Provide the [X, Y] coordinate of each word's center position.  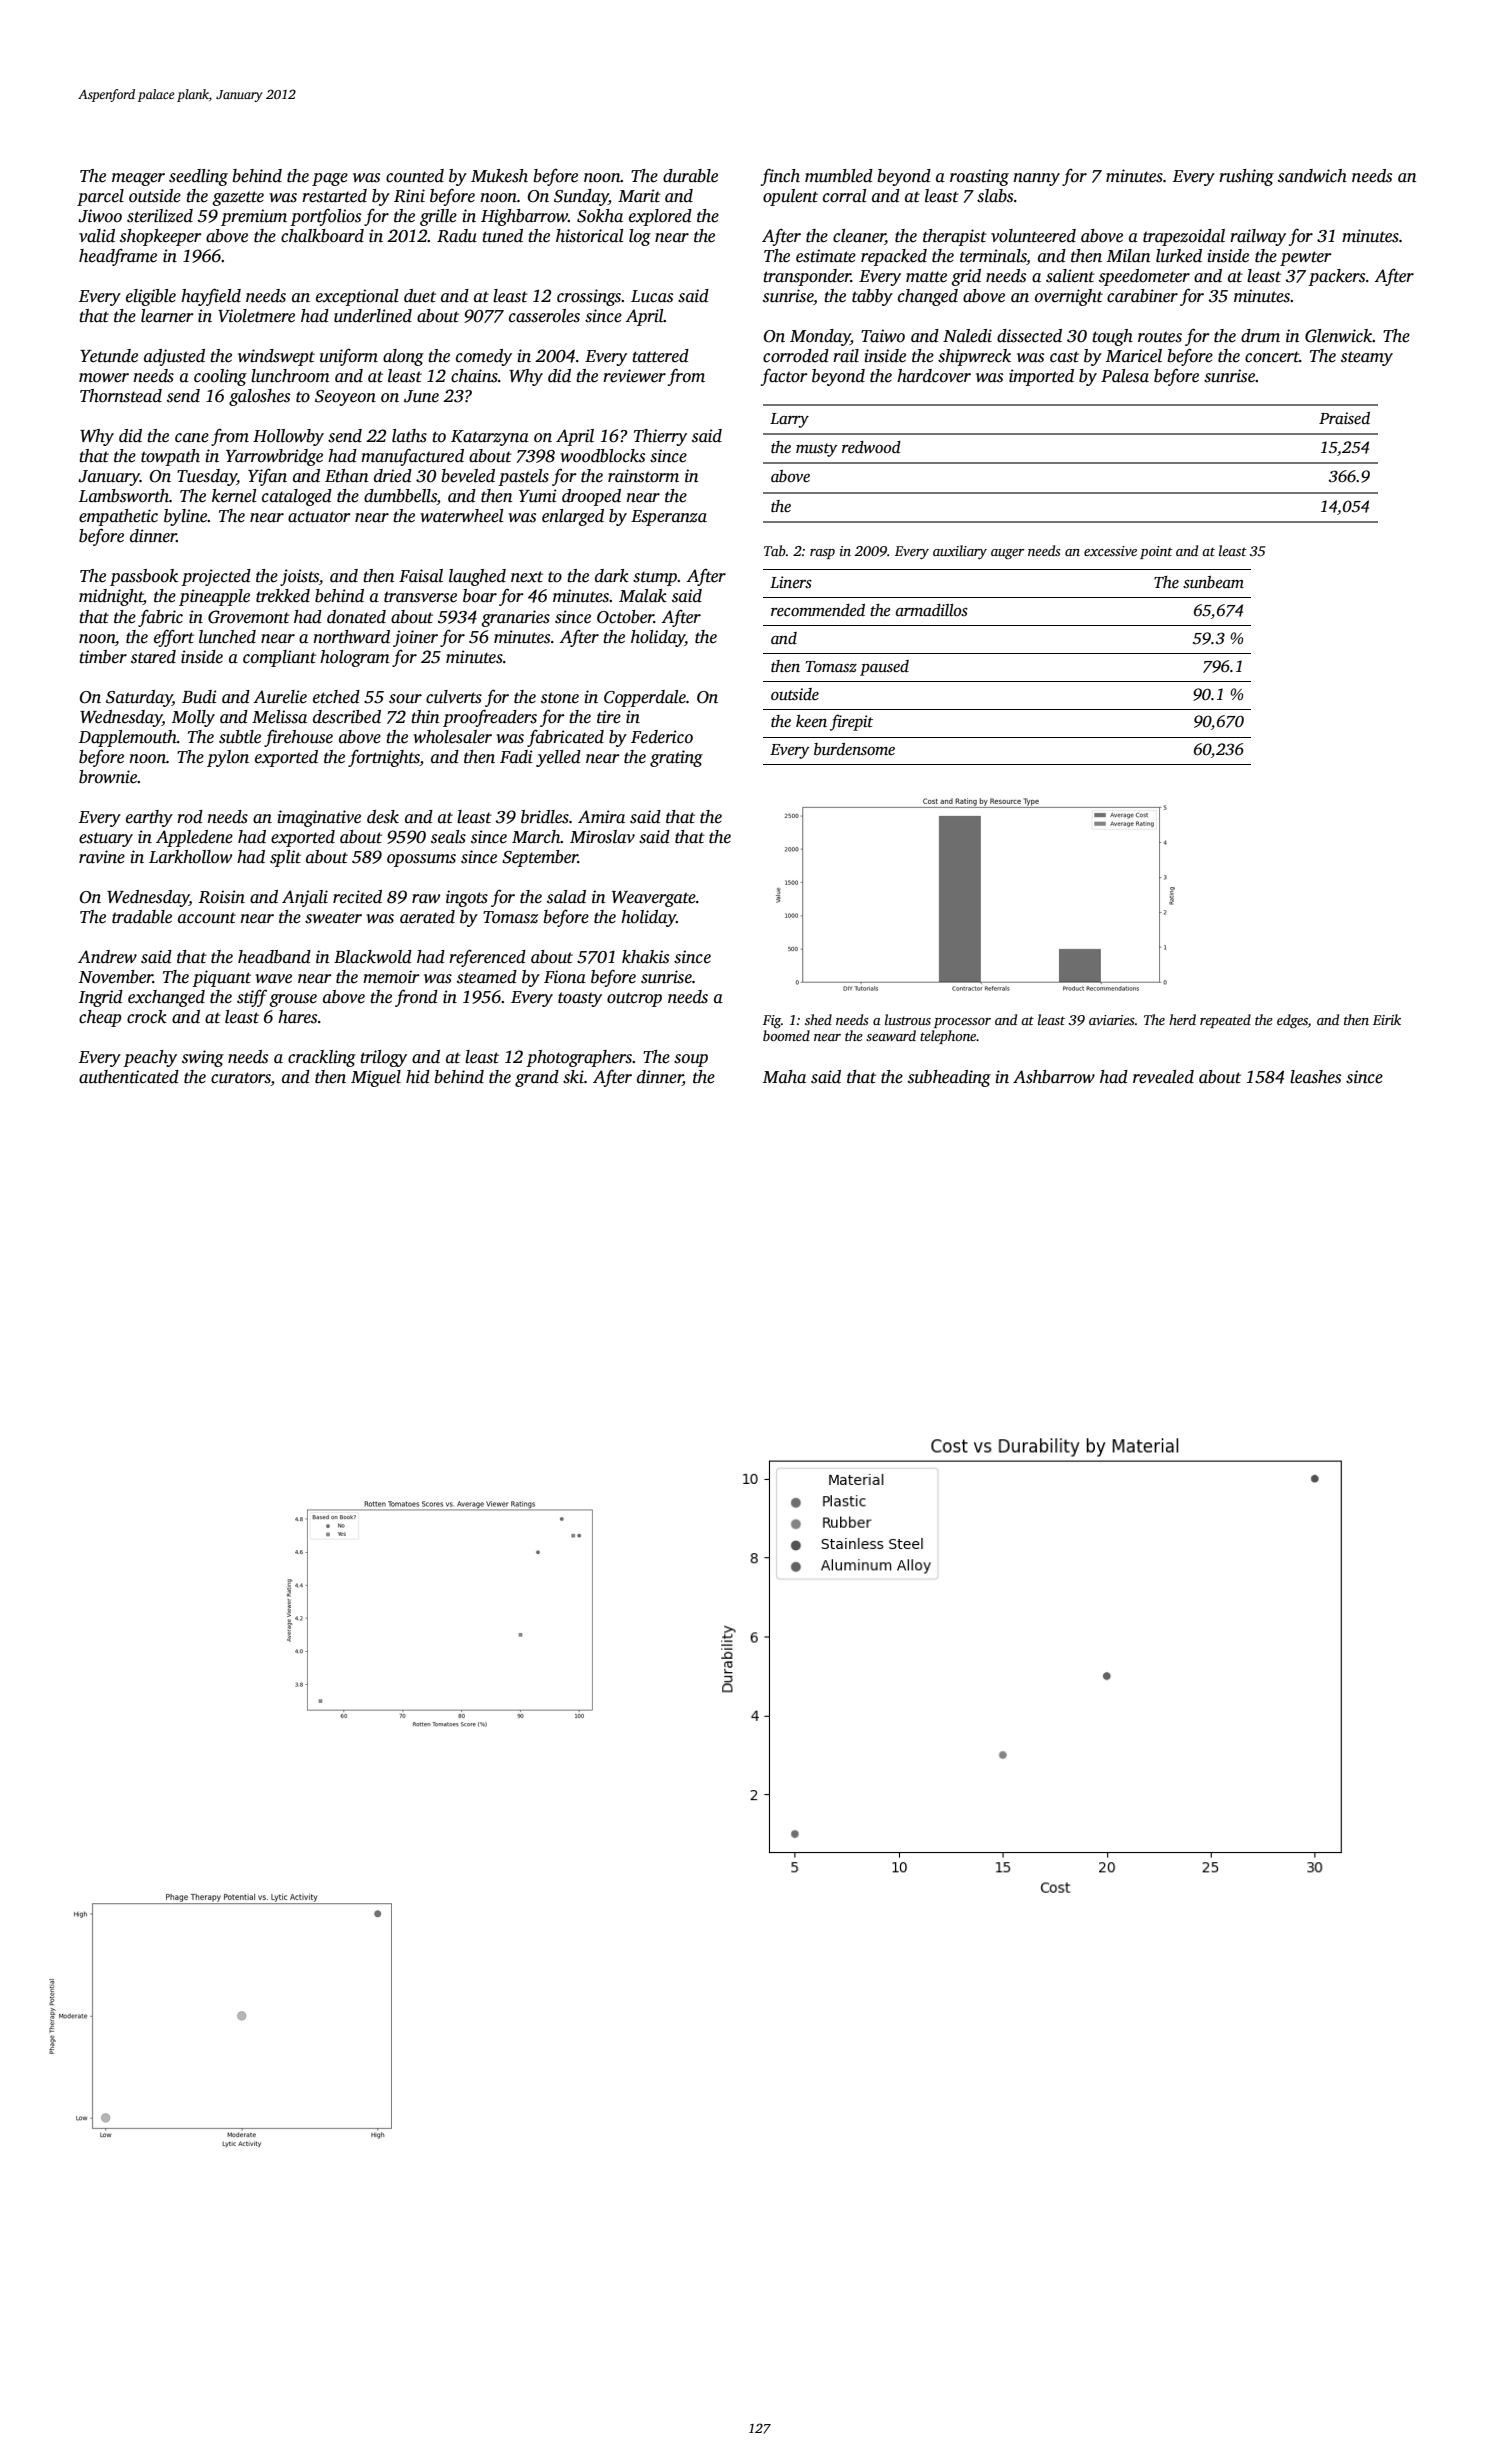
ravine [102, 857]
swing [203, 1058]
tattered [660, 356]
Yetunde [109, 356]
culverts [454, 697]
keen [811, 721]
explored [660, 217]
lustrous [908, 1019]
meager [138, 179]
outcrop [634, 999]
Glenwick [1339, 336]
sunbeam [1213, 582]
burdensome [854, 749]
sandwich [1312, 176]
